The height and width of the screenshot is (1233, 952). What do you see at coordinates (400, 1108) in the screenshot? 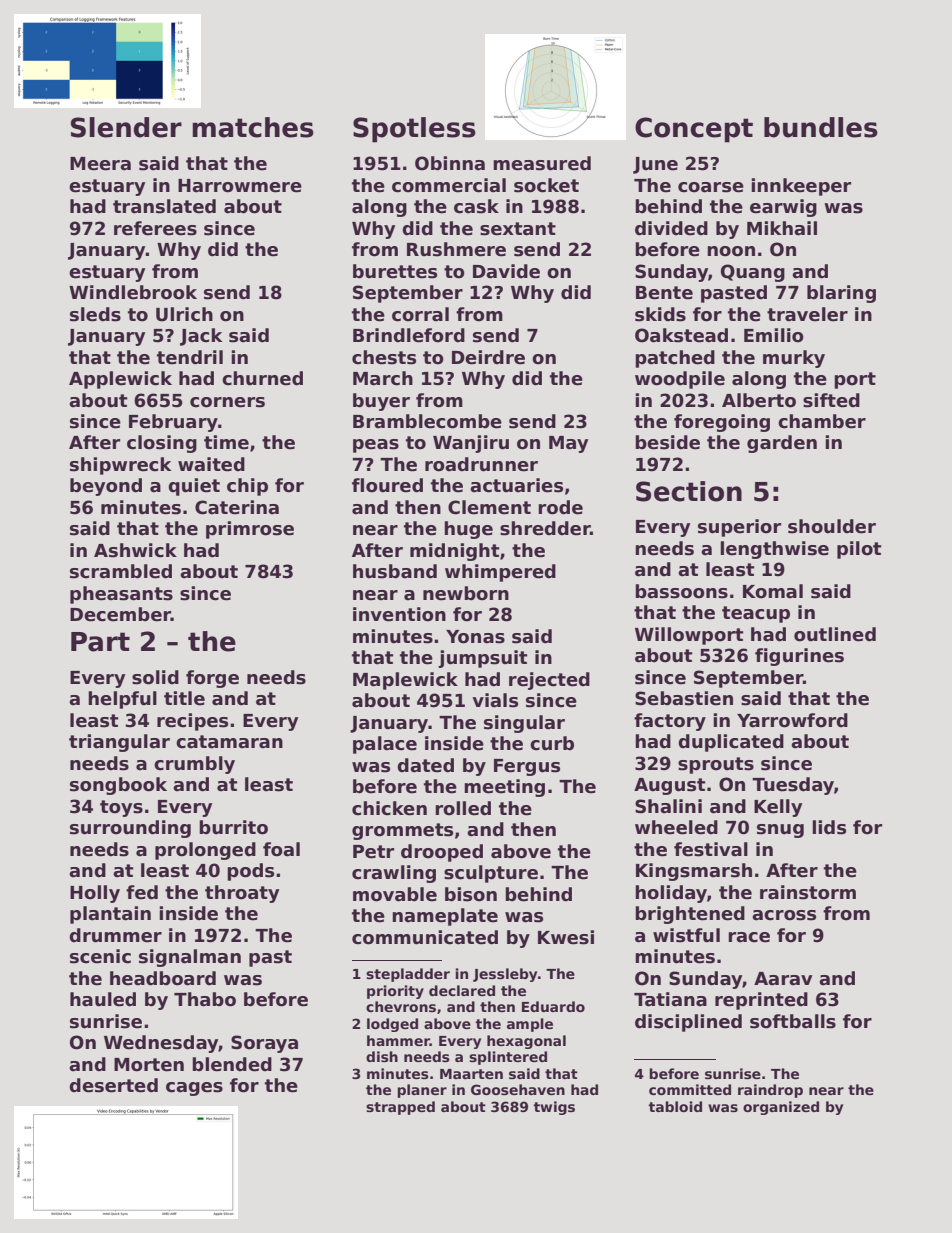
I see `strapped` at bounding box center [400, 1108].
